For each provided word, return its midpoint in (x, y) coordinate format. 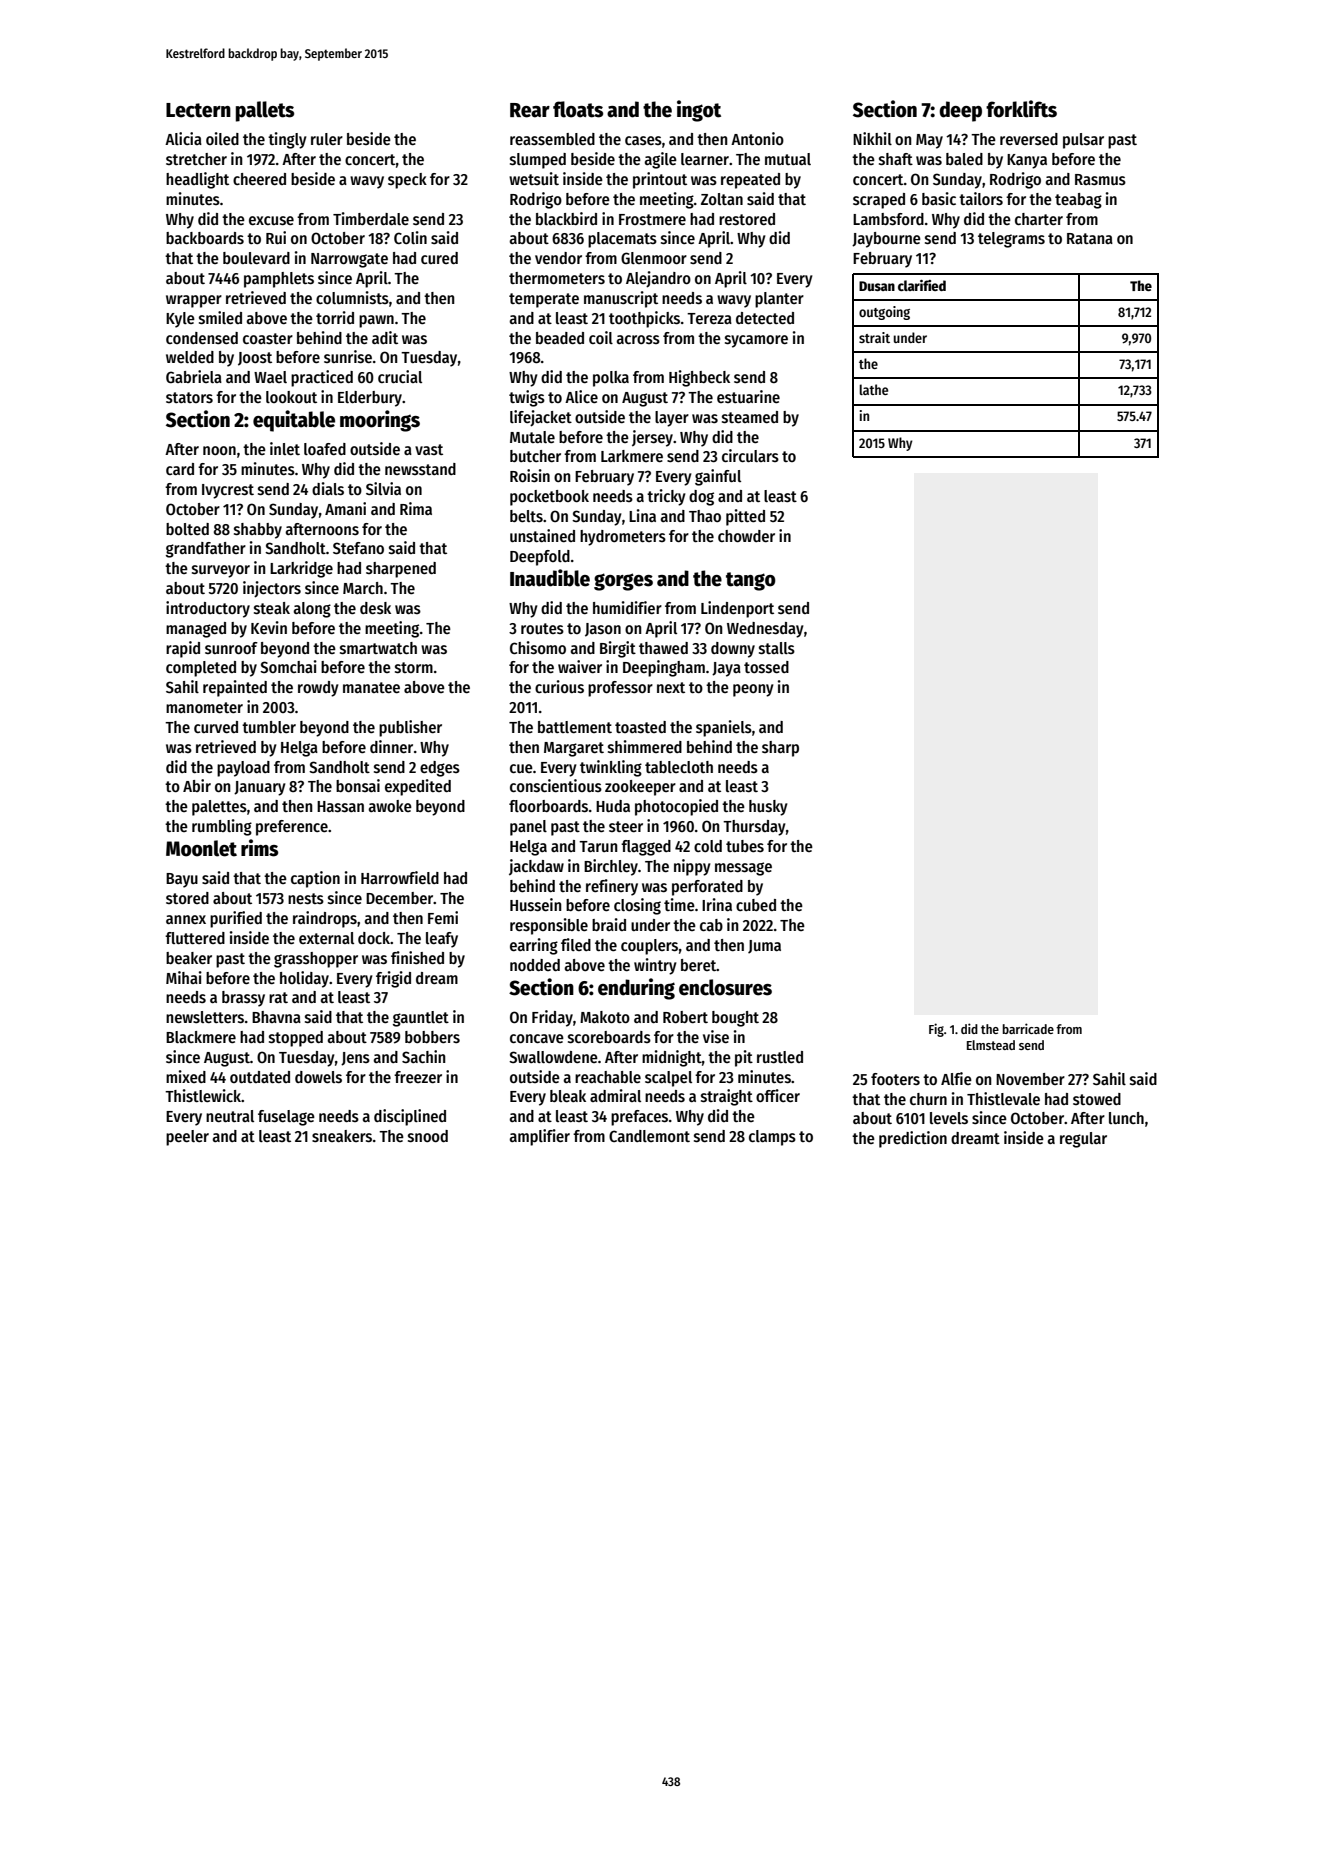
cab (711, 925)
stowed (1097, 1099)
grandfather (206, 550)
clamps (772, 1138)
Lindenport (737, 609)
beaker (189, 958)
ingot (699, 111)
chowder (746, 536)
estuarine (748, 396)
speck (407, 181)
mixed (186, 1076)
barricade (1028, 1028)
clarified (922, 285)
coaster (268, 339)
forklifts (1021, 109)
